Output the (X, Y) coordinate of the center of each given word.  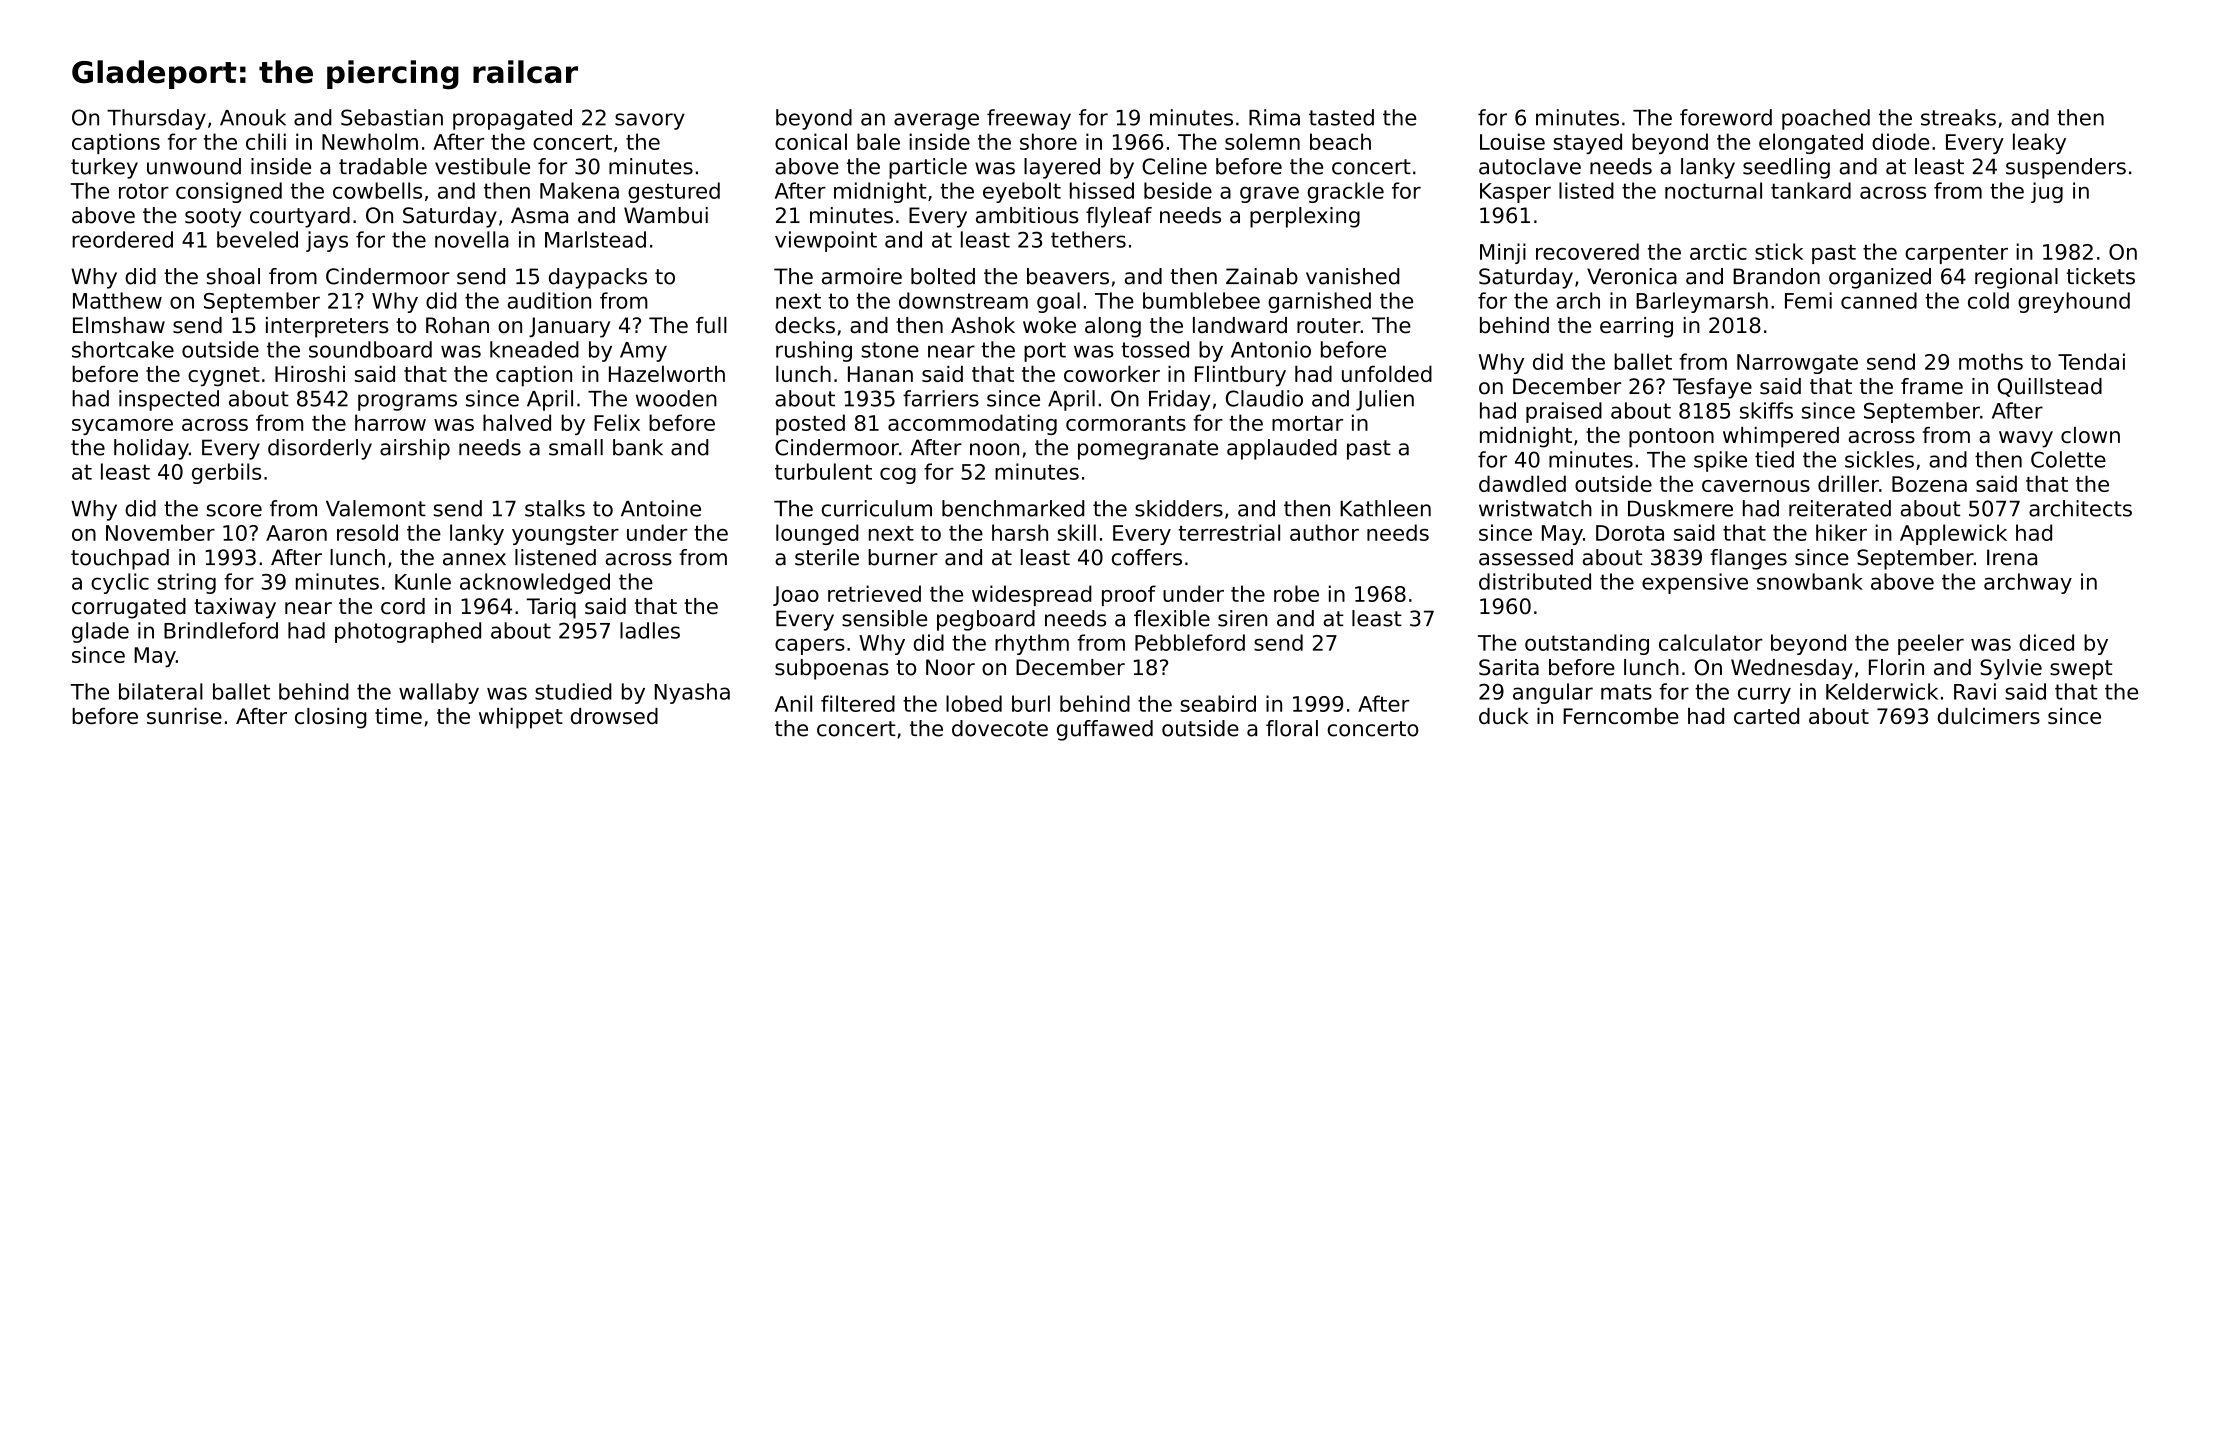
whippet (521, 718)
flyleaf (1119, 217)
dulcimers (1988, 716)
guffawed (1105, 730)
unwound (194, 166)
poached (1826, 119)
